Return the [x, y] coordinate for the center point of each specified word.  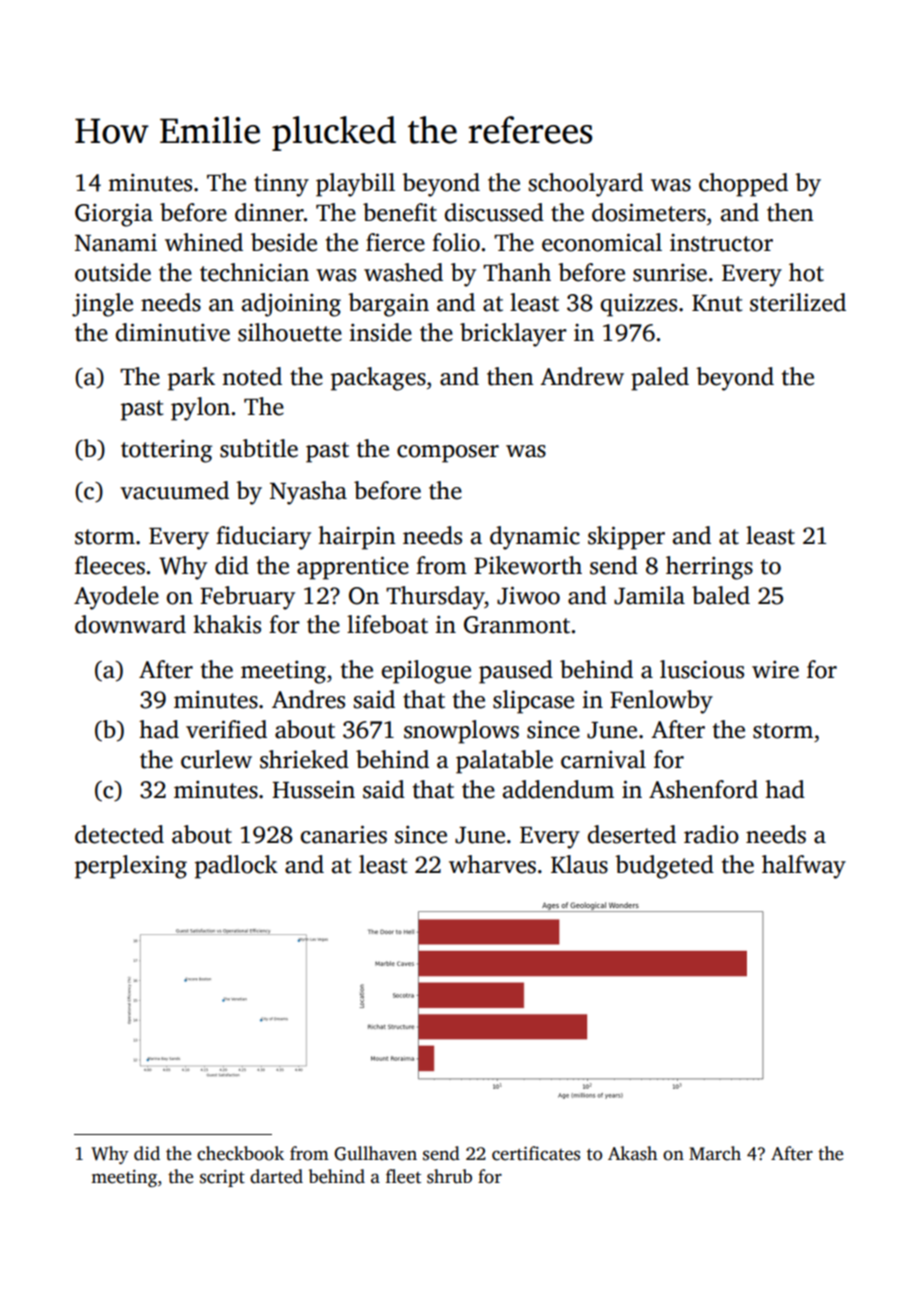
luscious [702, 669]
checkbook [240, 1153]
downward [130, 624]
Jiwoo [528, 595]
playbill [355, 185]
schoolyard [585, 185]
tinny [281, 185]
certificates [536, 1153]
